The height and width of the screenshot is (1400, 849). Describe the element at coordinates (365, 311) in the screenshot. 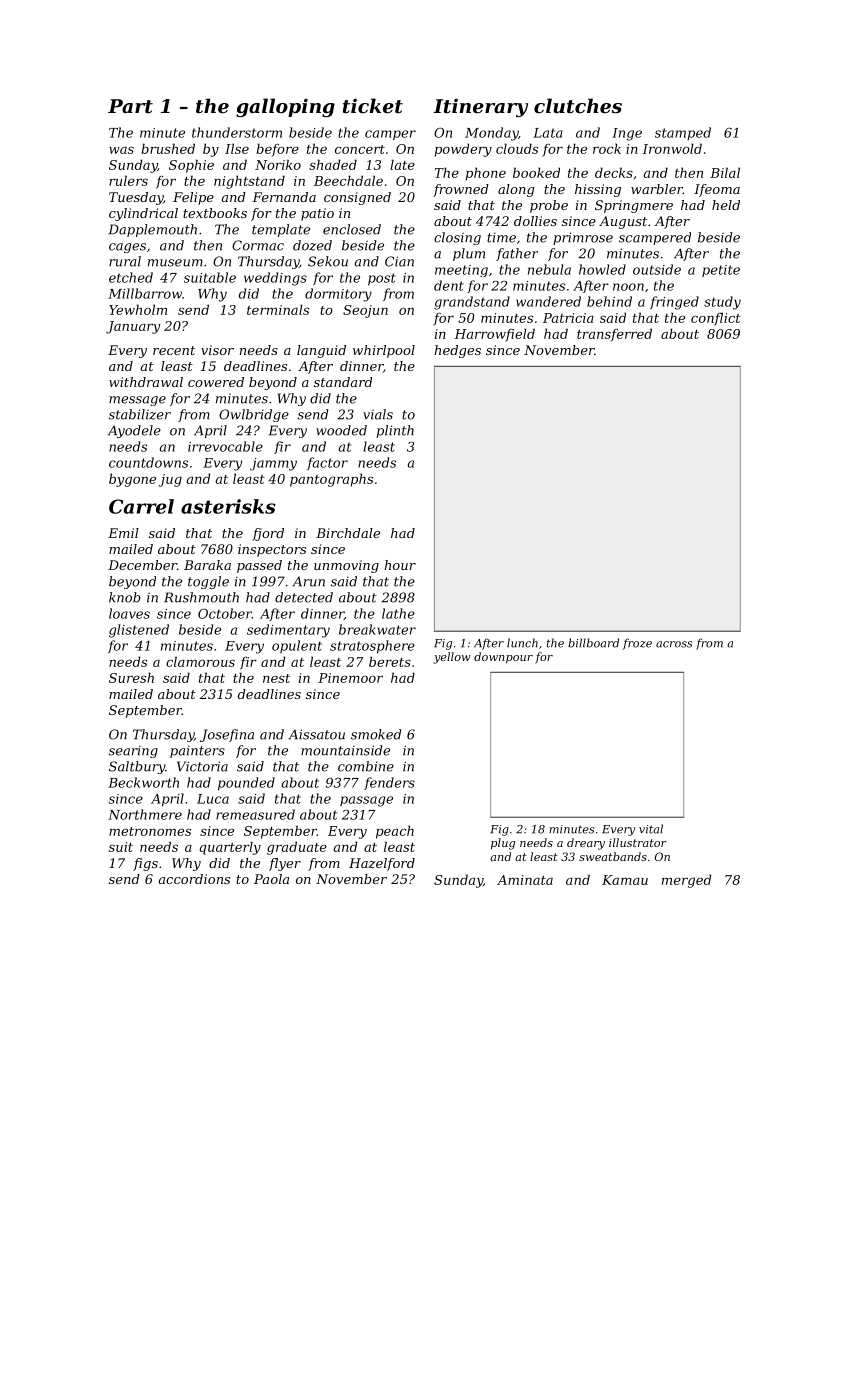

I see `Seojun` at that location.
